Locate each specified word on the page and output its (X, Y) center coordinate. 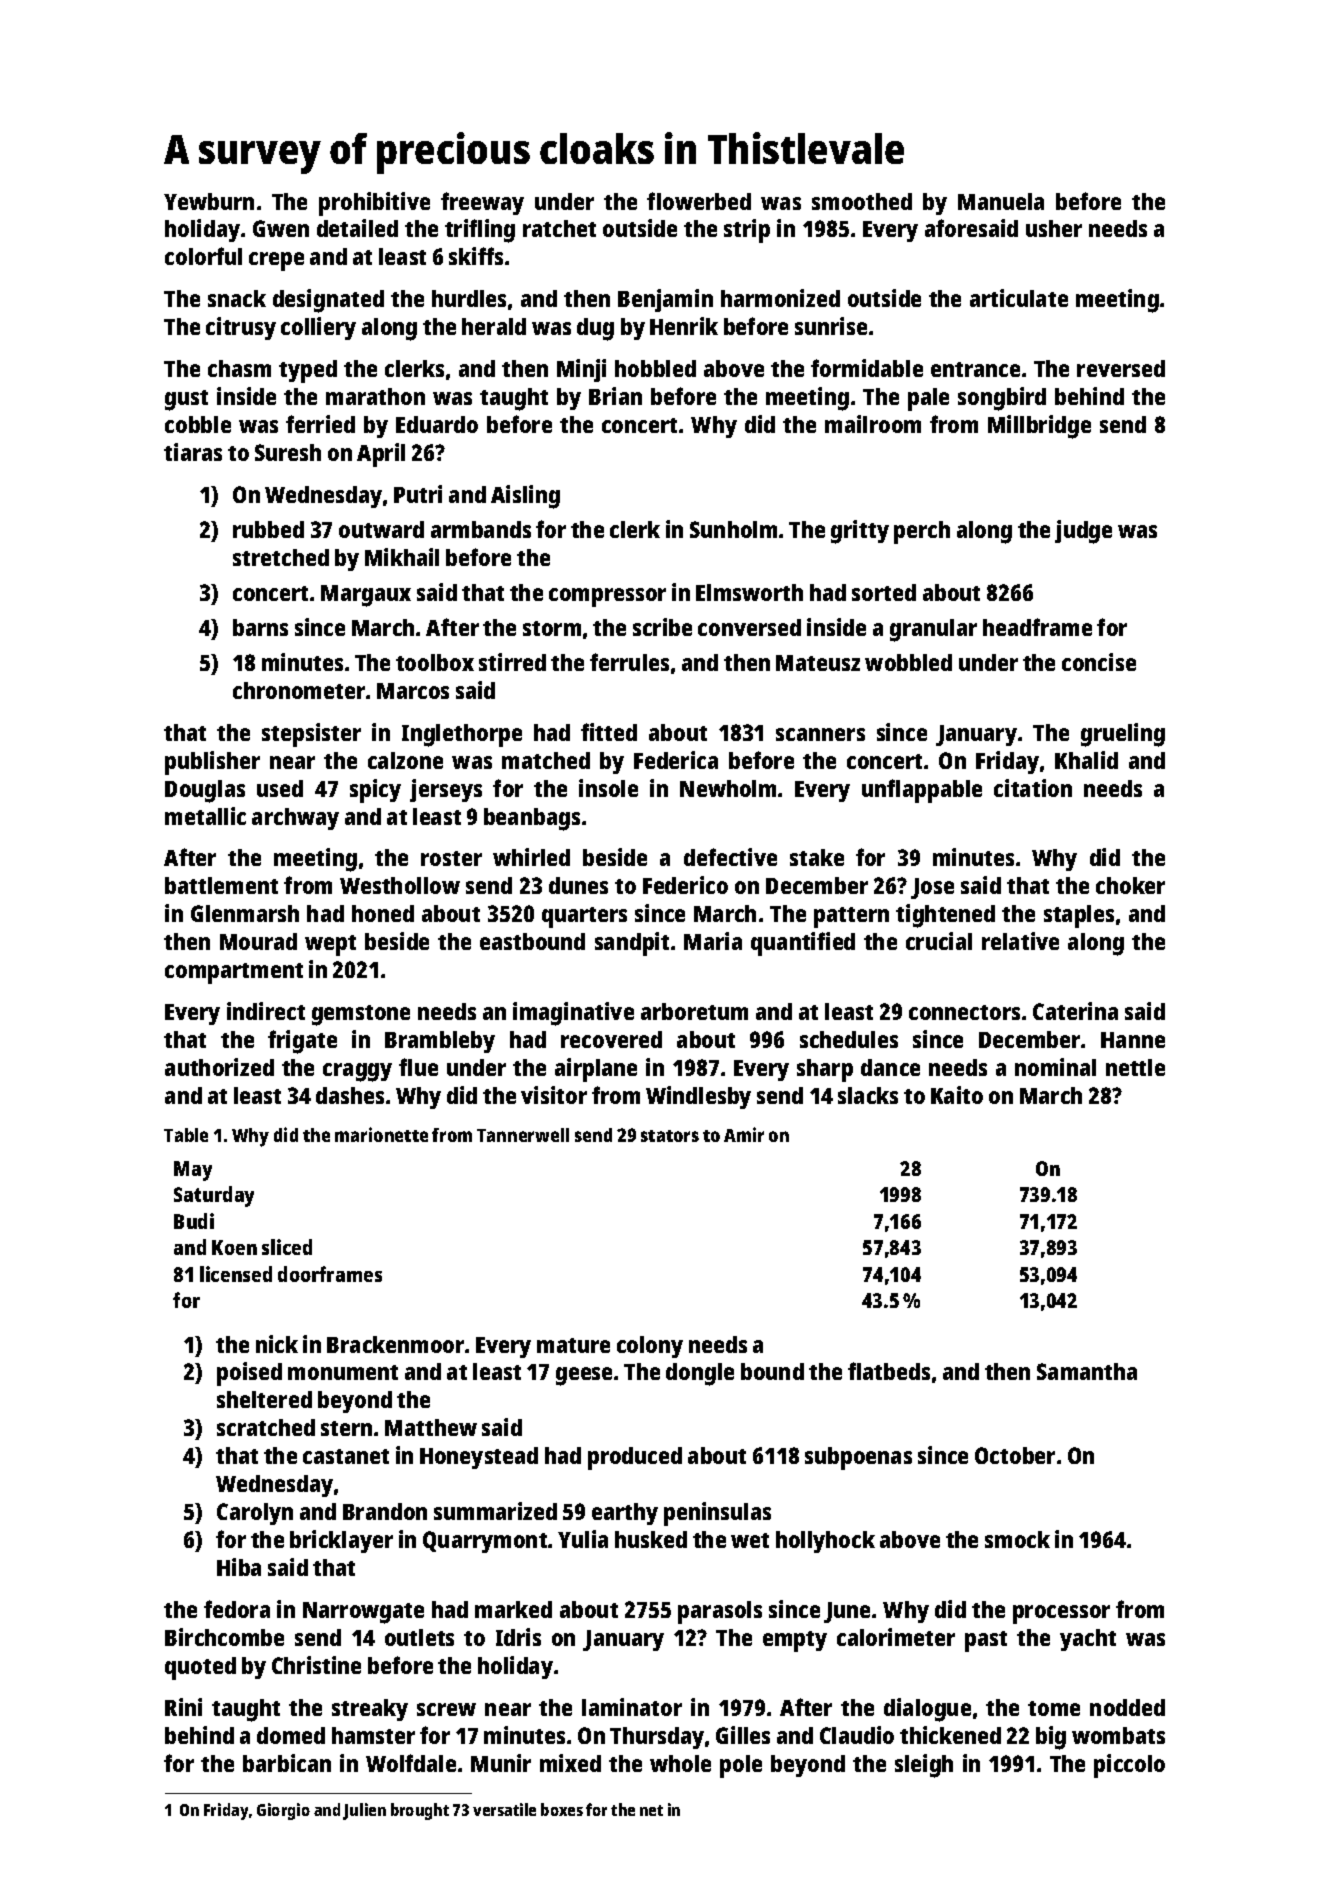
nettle (1135, 1067)
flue (418, 1067)
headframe (1037, 627)
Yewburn (209, 201)
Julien (364, 1811)
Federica (676, 760)
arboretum (694, 1011)
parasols (720, 1612)
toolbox (435, 662)
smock (1017, 1539)
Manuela (1001, 201)
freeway (482, 203)
